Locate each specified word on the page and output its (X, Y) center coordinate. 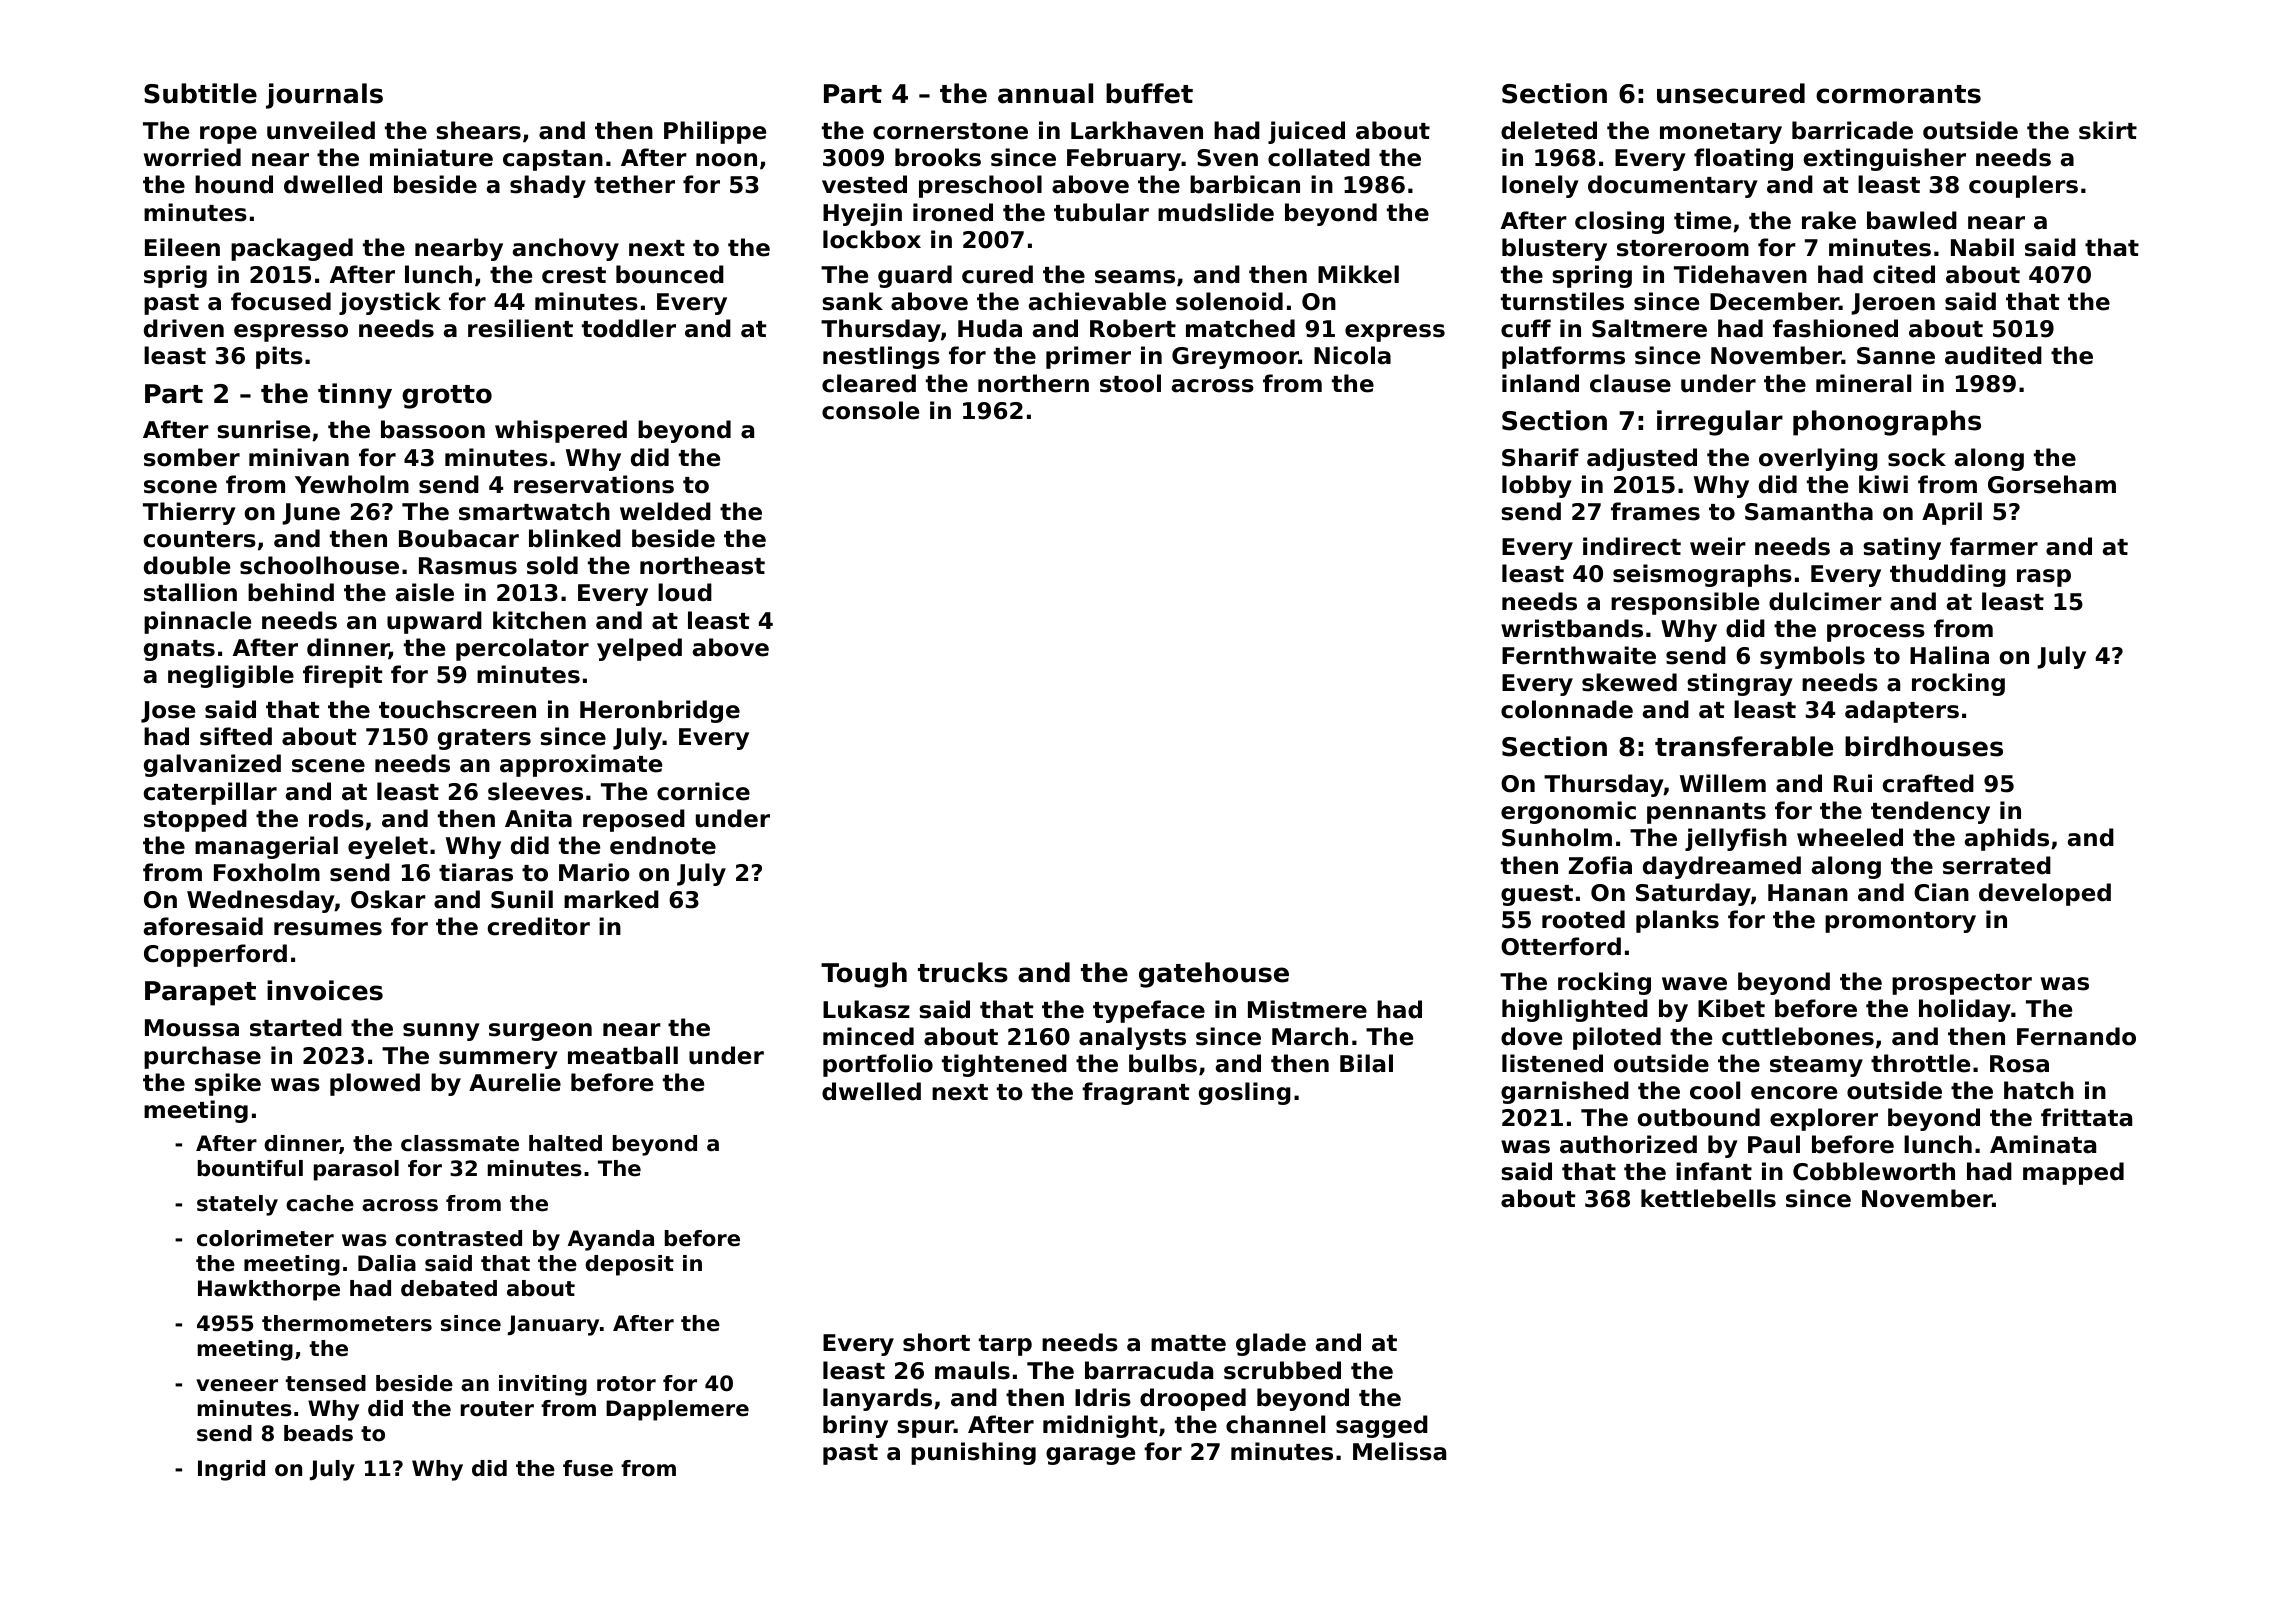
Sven (1227, 158)
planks (1677, 921)
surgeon (540, 1032)
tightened (1004, 1065)
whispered (561, 431)
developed (2045, 894)
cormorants (1898, 94)
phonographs (1887, 423)
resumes (328, 929)
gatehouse (1214, 975)
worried (192, 157)
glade (1271, 1344)
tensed (326, 1383)
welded (665, 511)
